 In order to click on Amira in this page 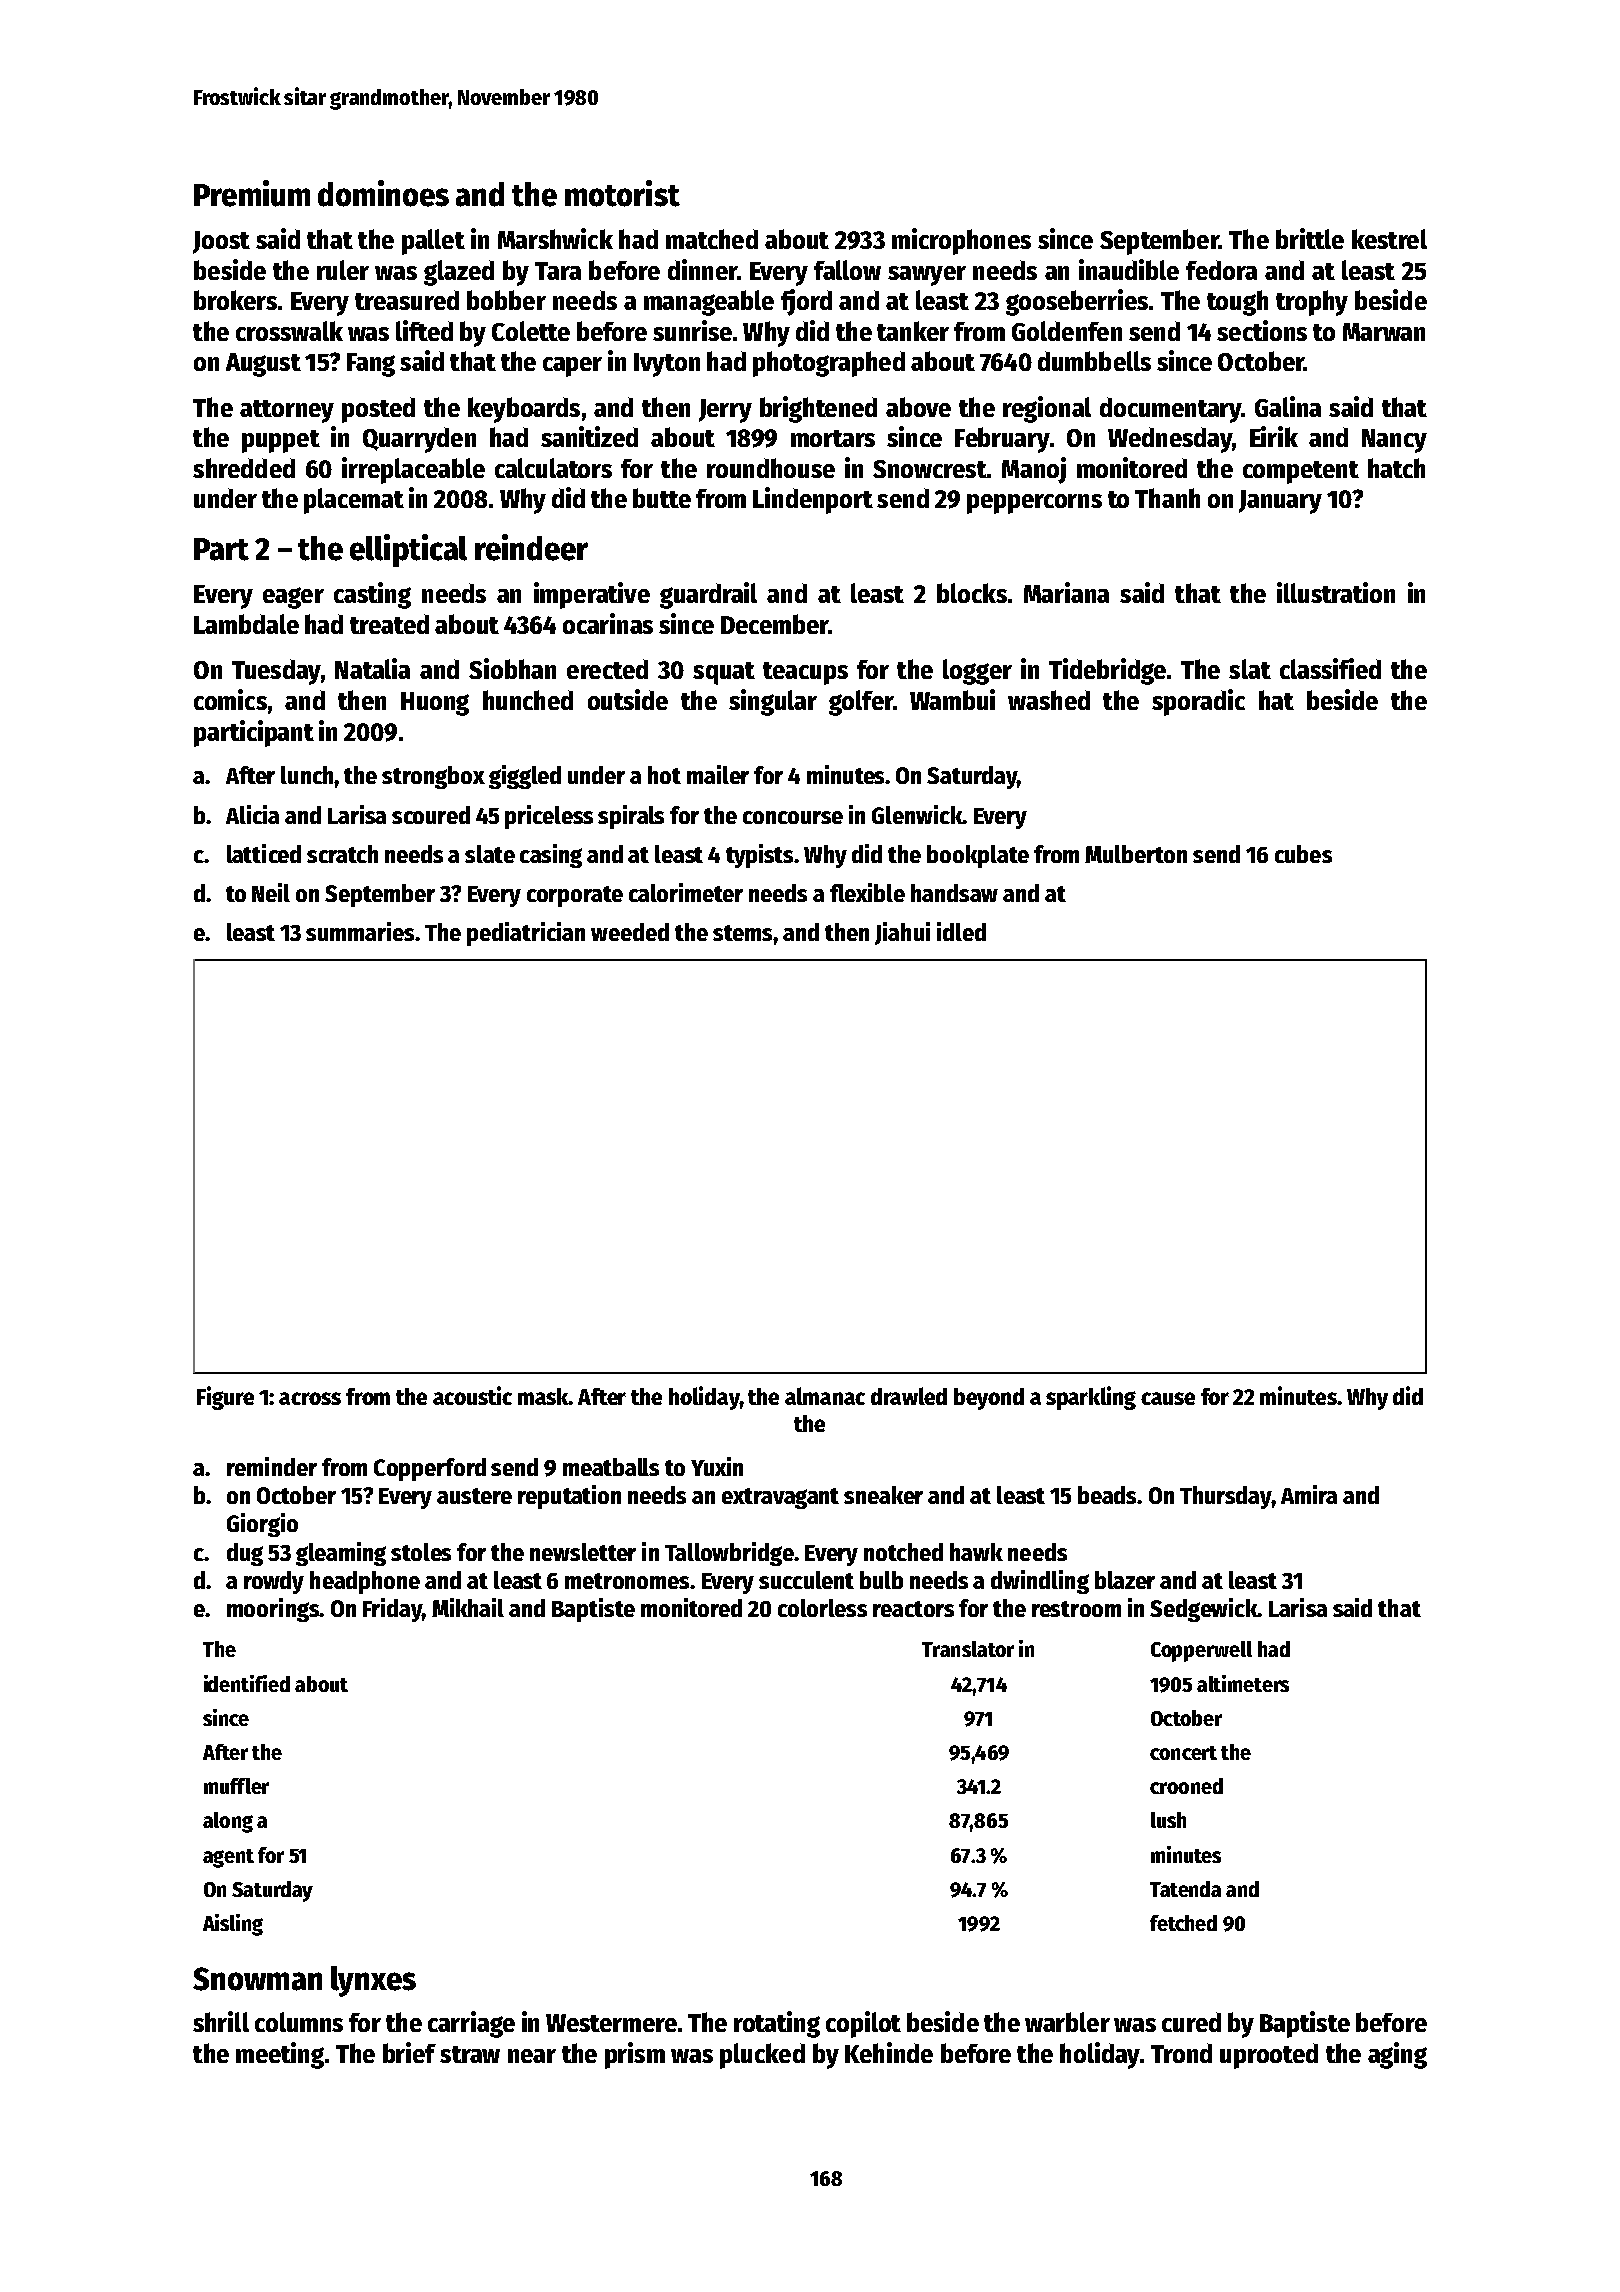, I will do `click(1309, 1494)`.
